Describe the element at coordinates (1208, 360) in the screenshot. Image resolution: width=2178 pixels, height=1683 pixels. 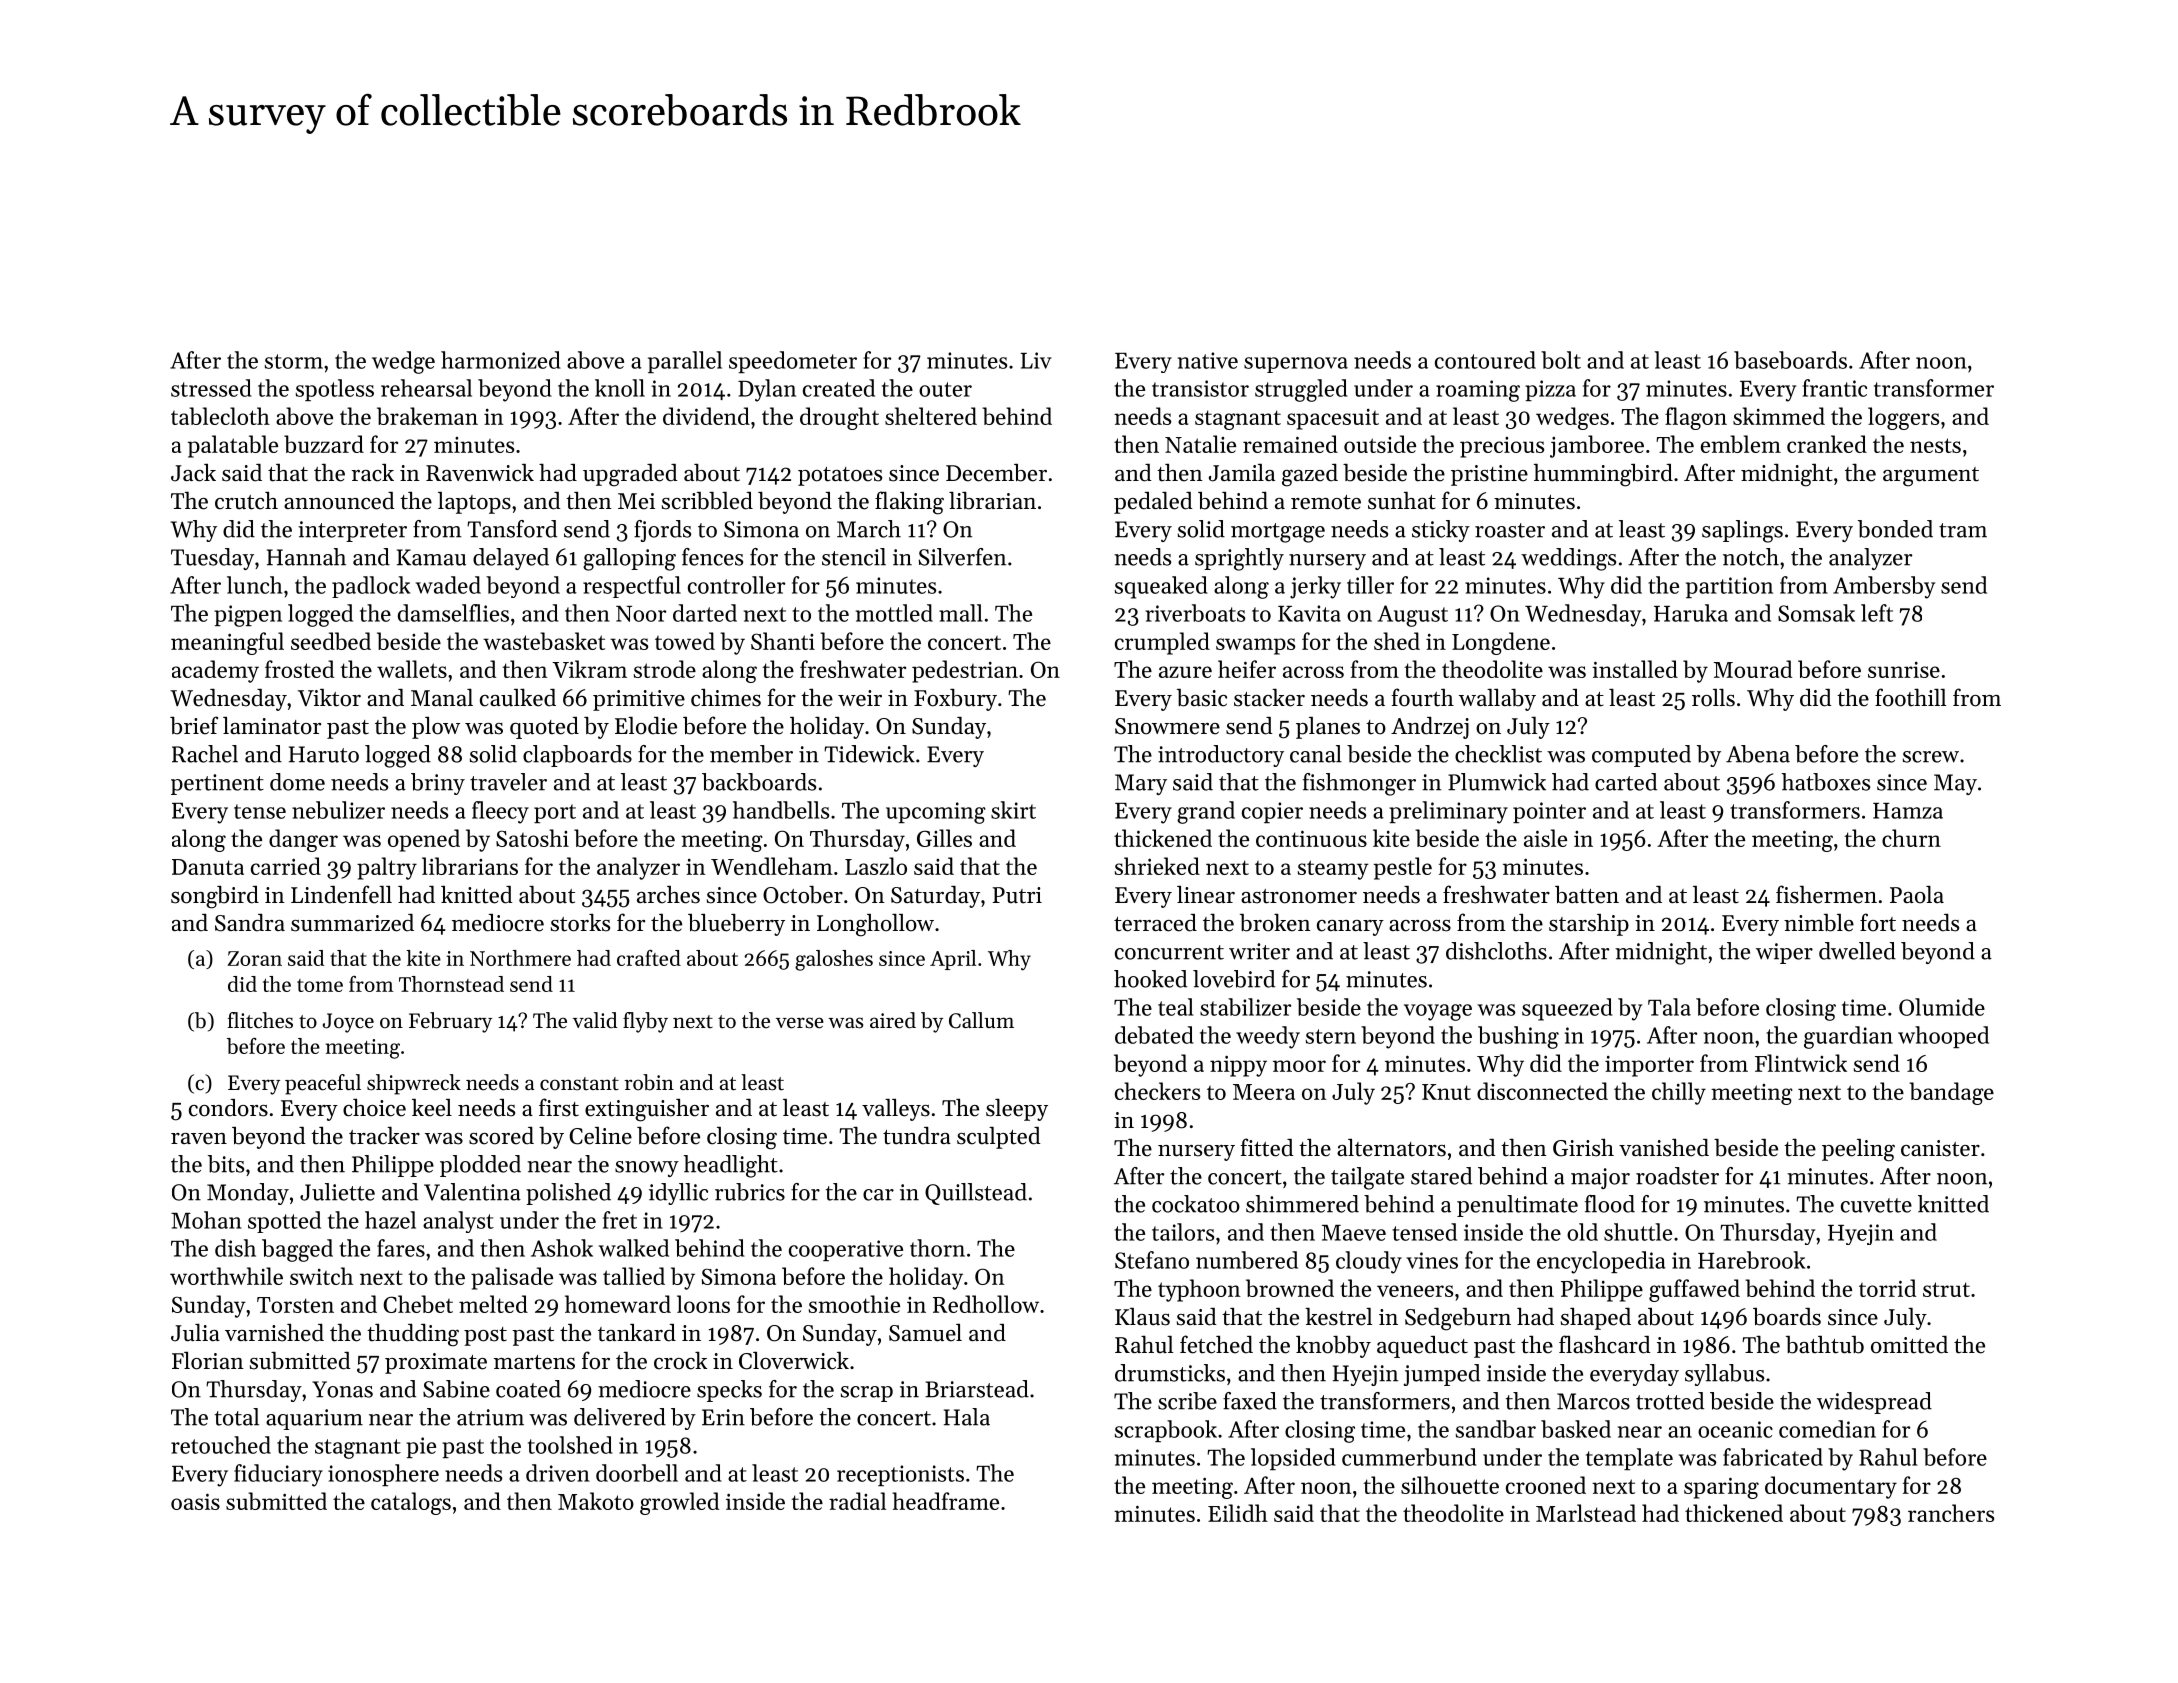
I see `native` at that location.
